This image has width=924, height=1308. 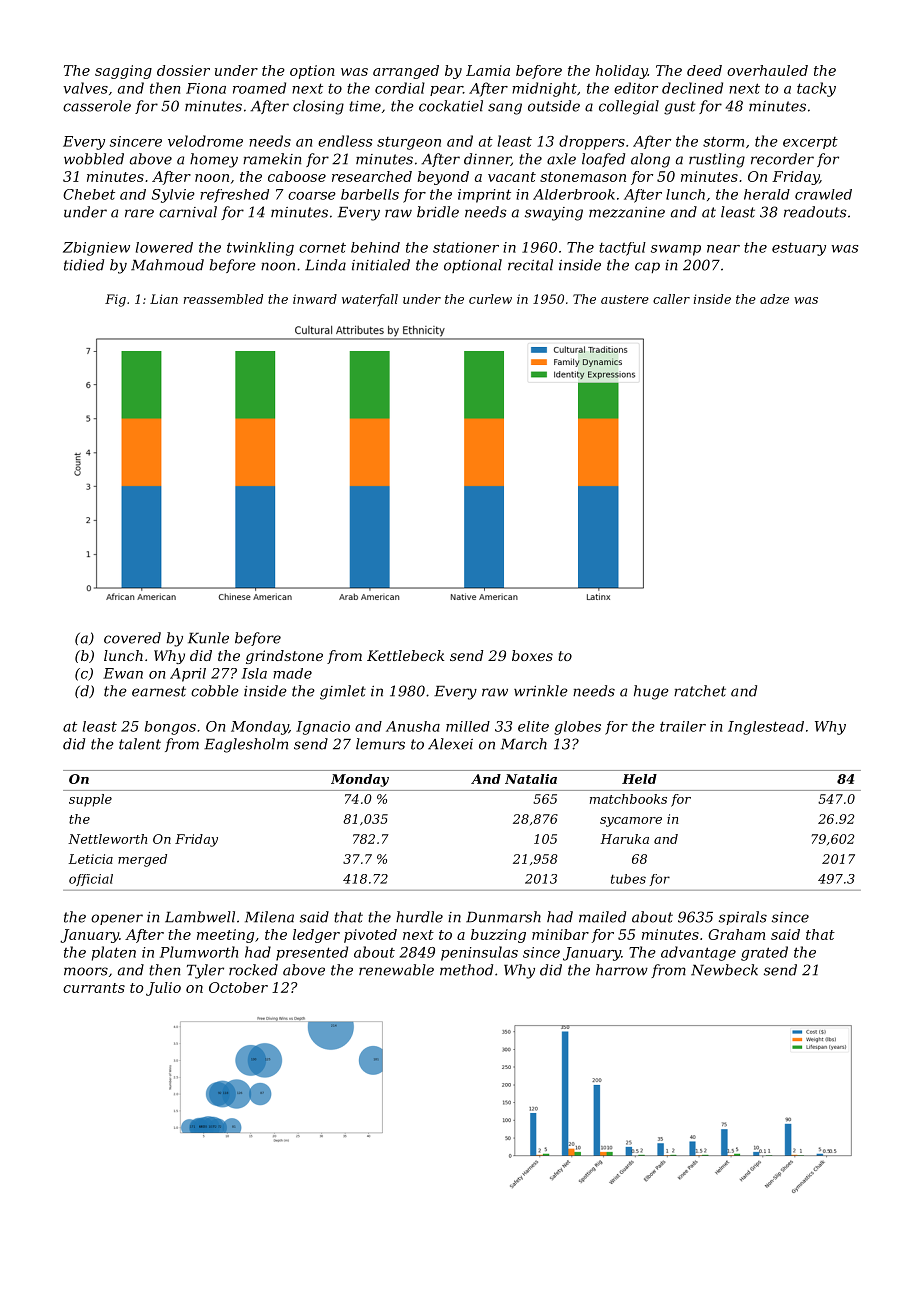 I want to click on ratchet, so click(x=700, y=691).
